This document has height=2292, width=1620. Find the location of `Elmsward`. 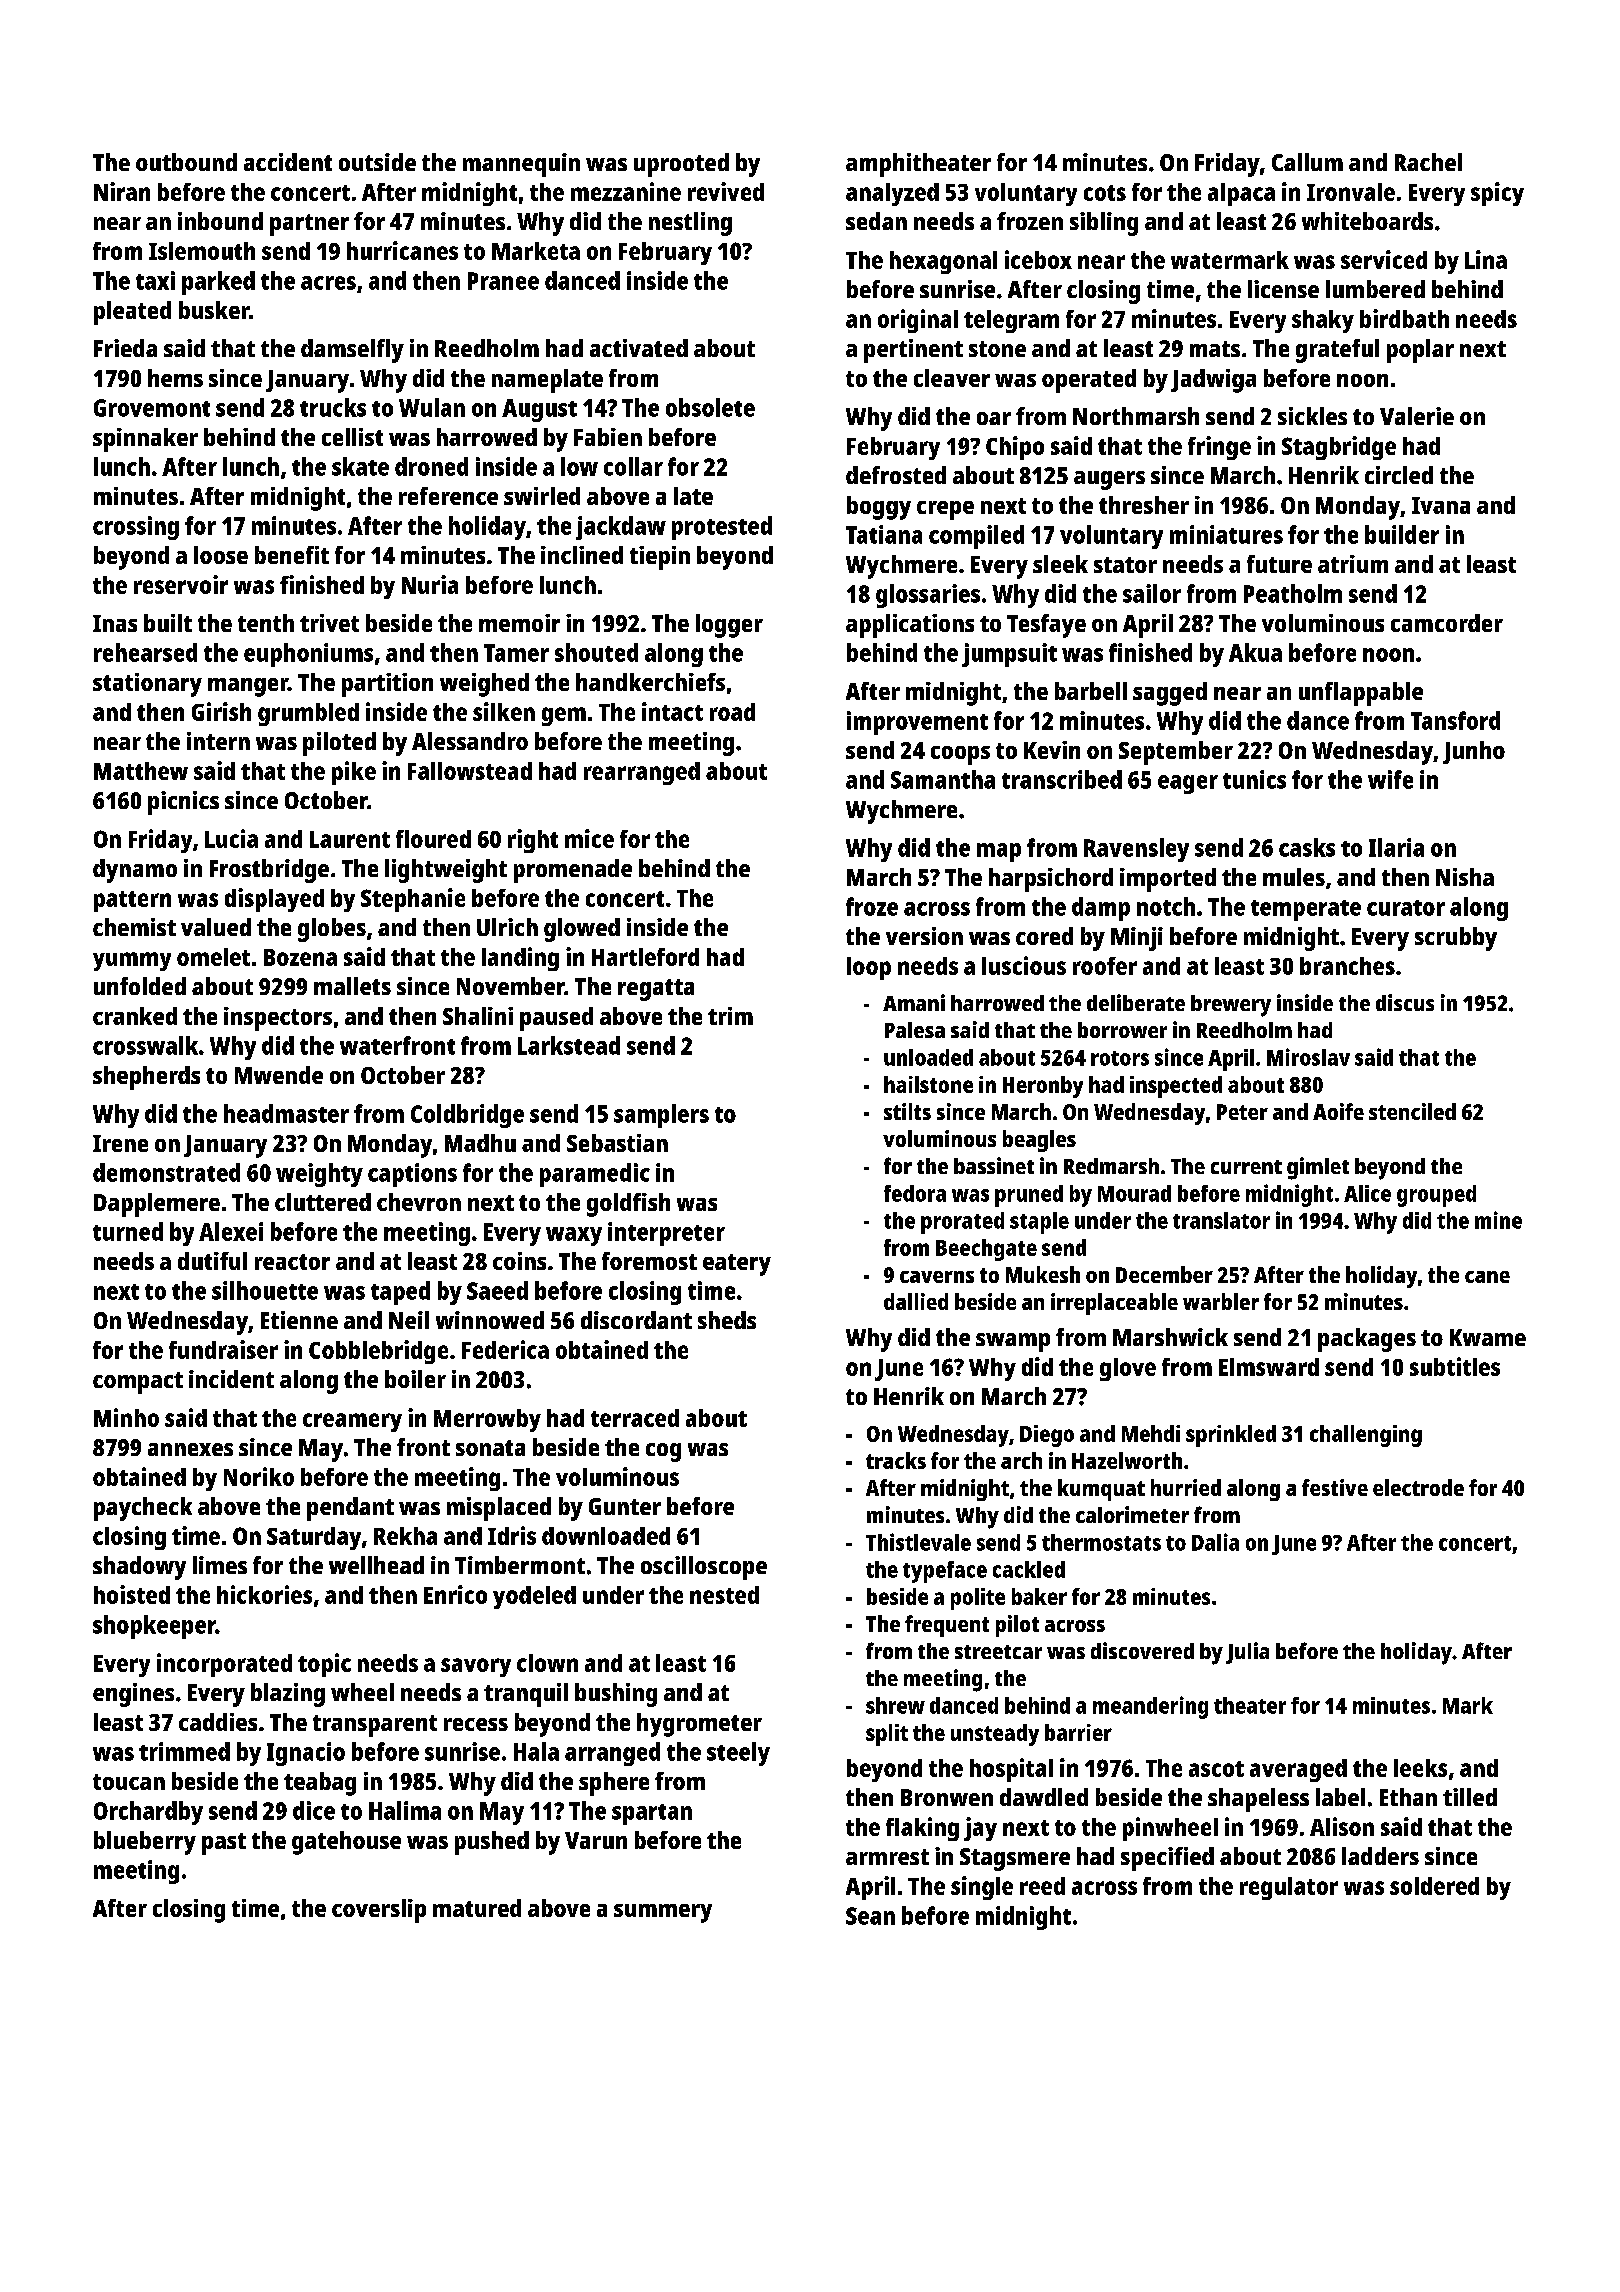

Elmsward is located at coordinates (1269, 1367).
